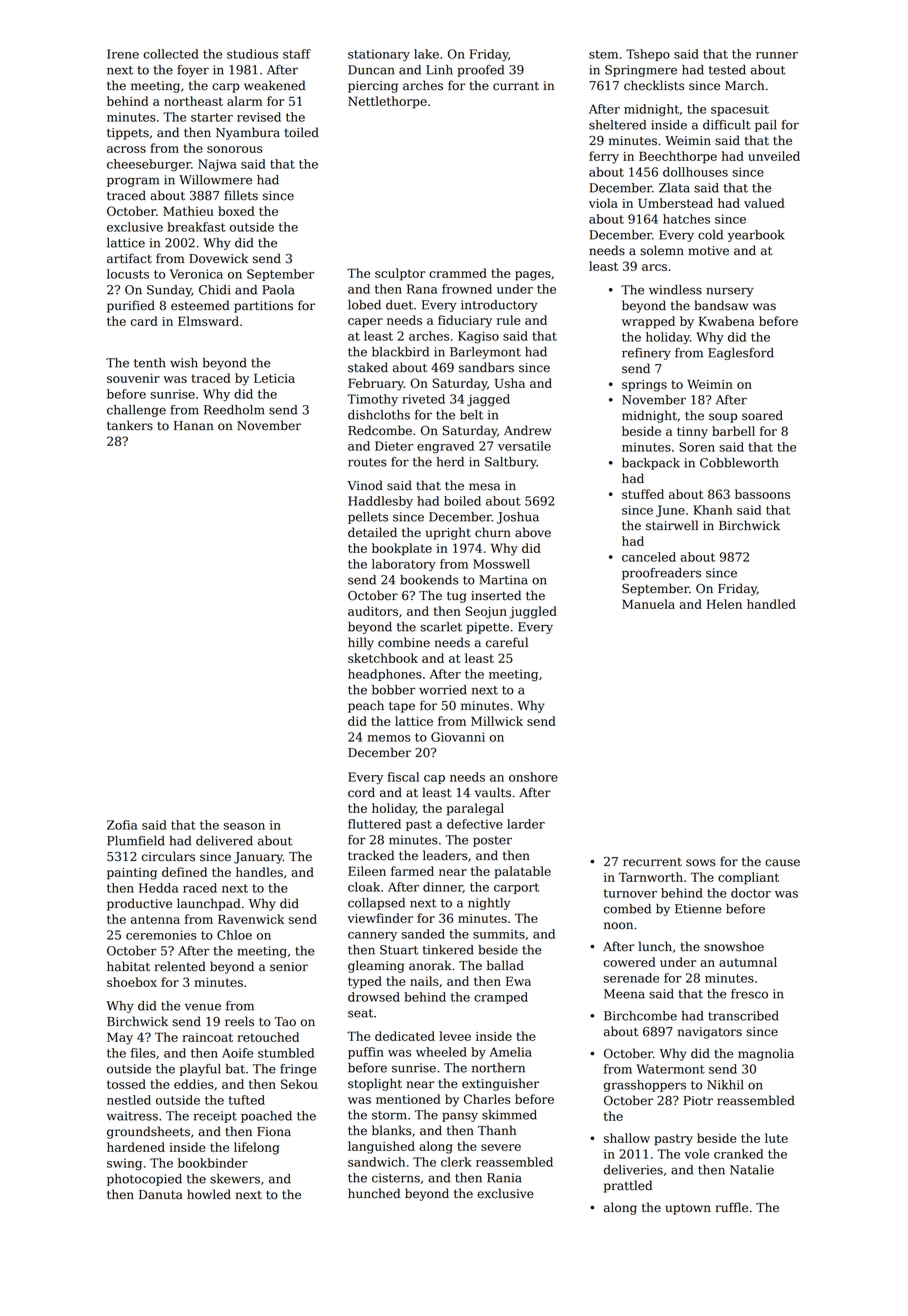 The width and height of the image is (908, 1316). What do you see at coordinates (732, 1207) in the image?
I see `ruffle` at bounding box center [732, 1207].
